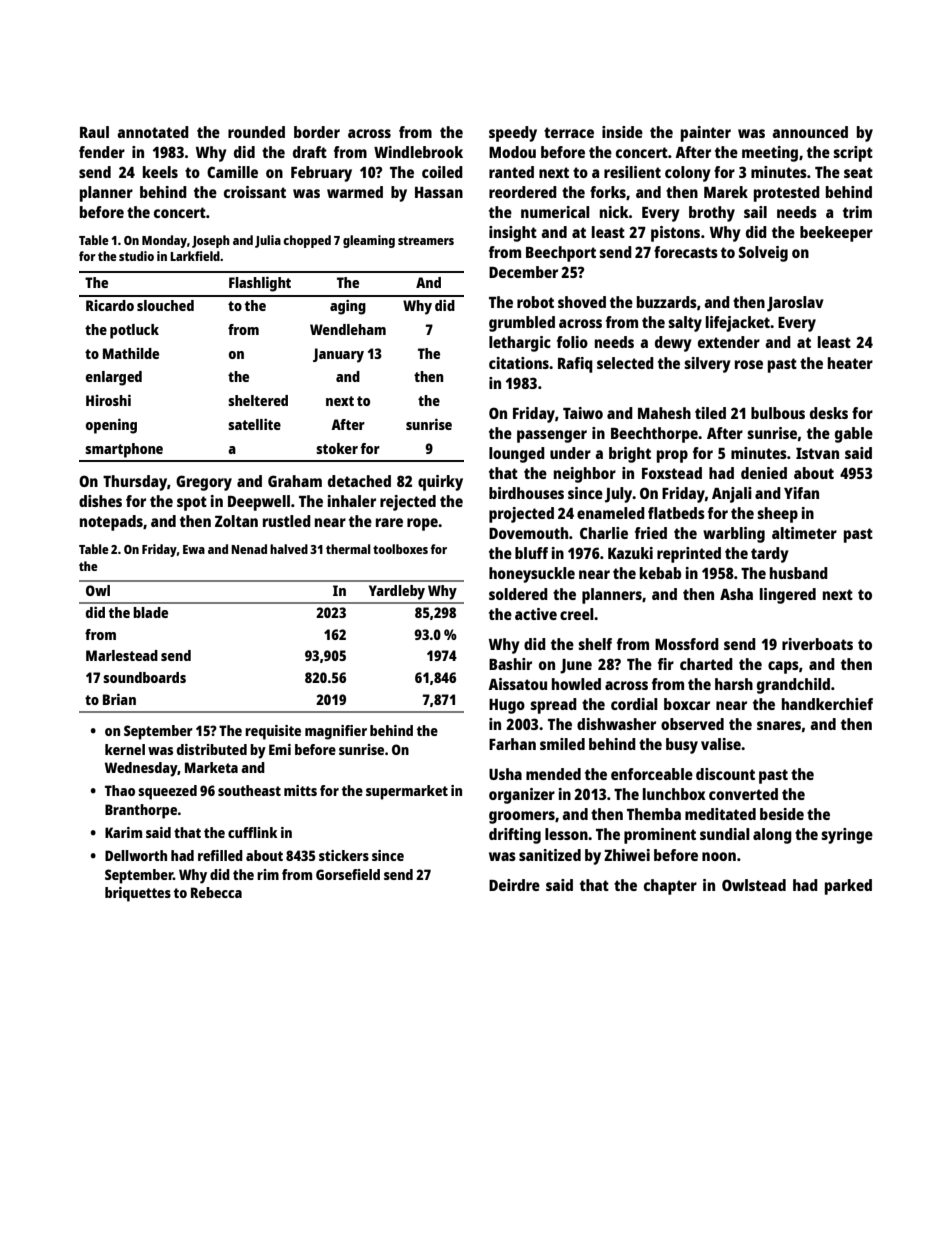 The image size is (952, 1233). I want to click on sheltered, so click(258, 400).
